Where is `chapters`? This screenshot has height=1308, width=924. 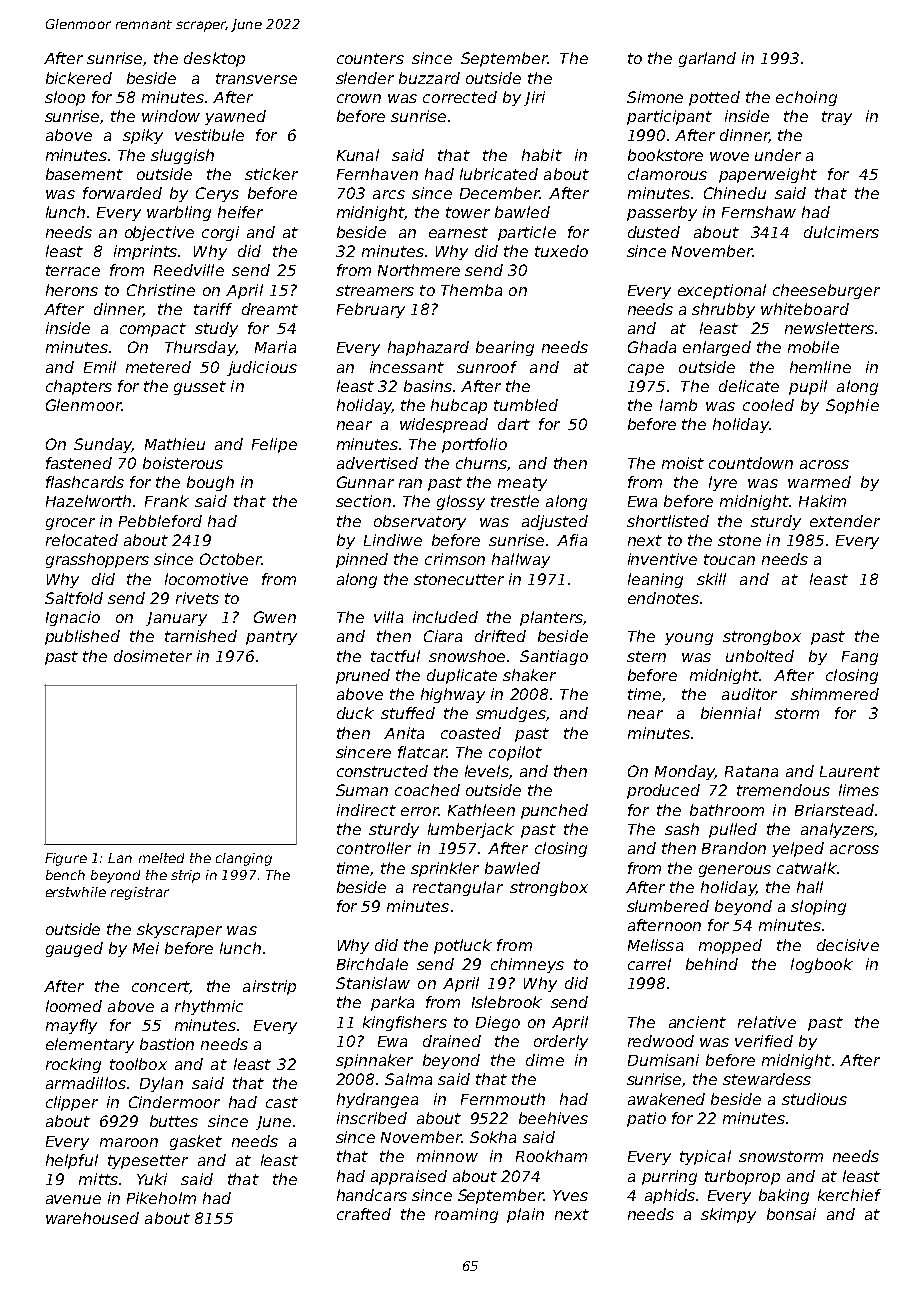
chapters is located at coordinates (79, 387).
